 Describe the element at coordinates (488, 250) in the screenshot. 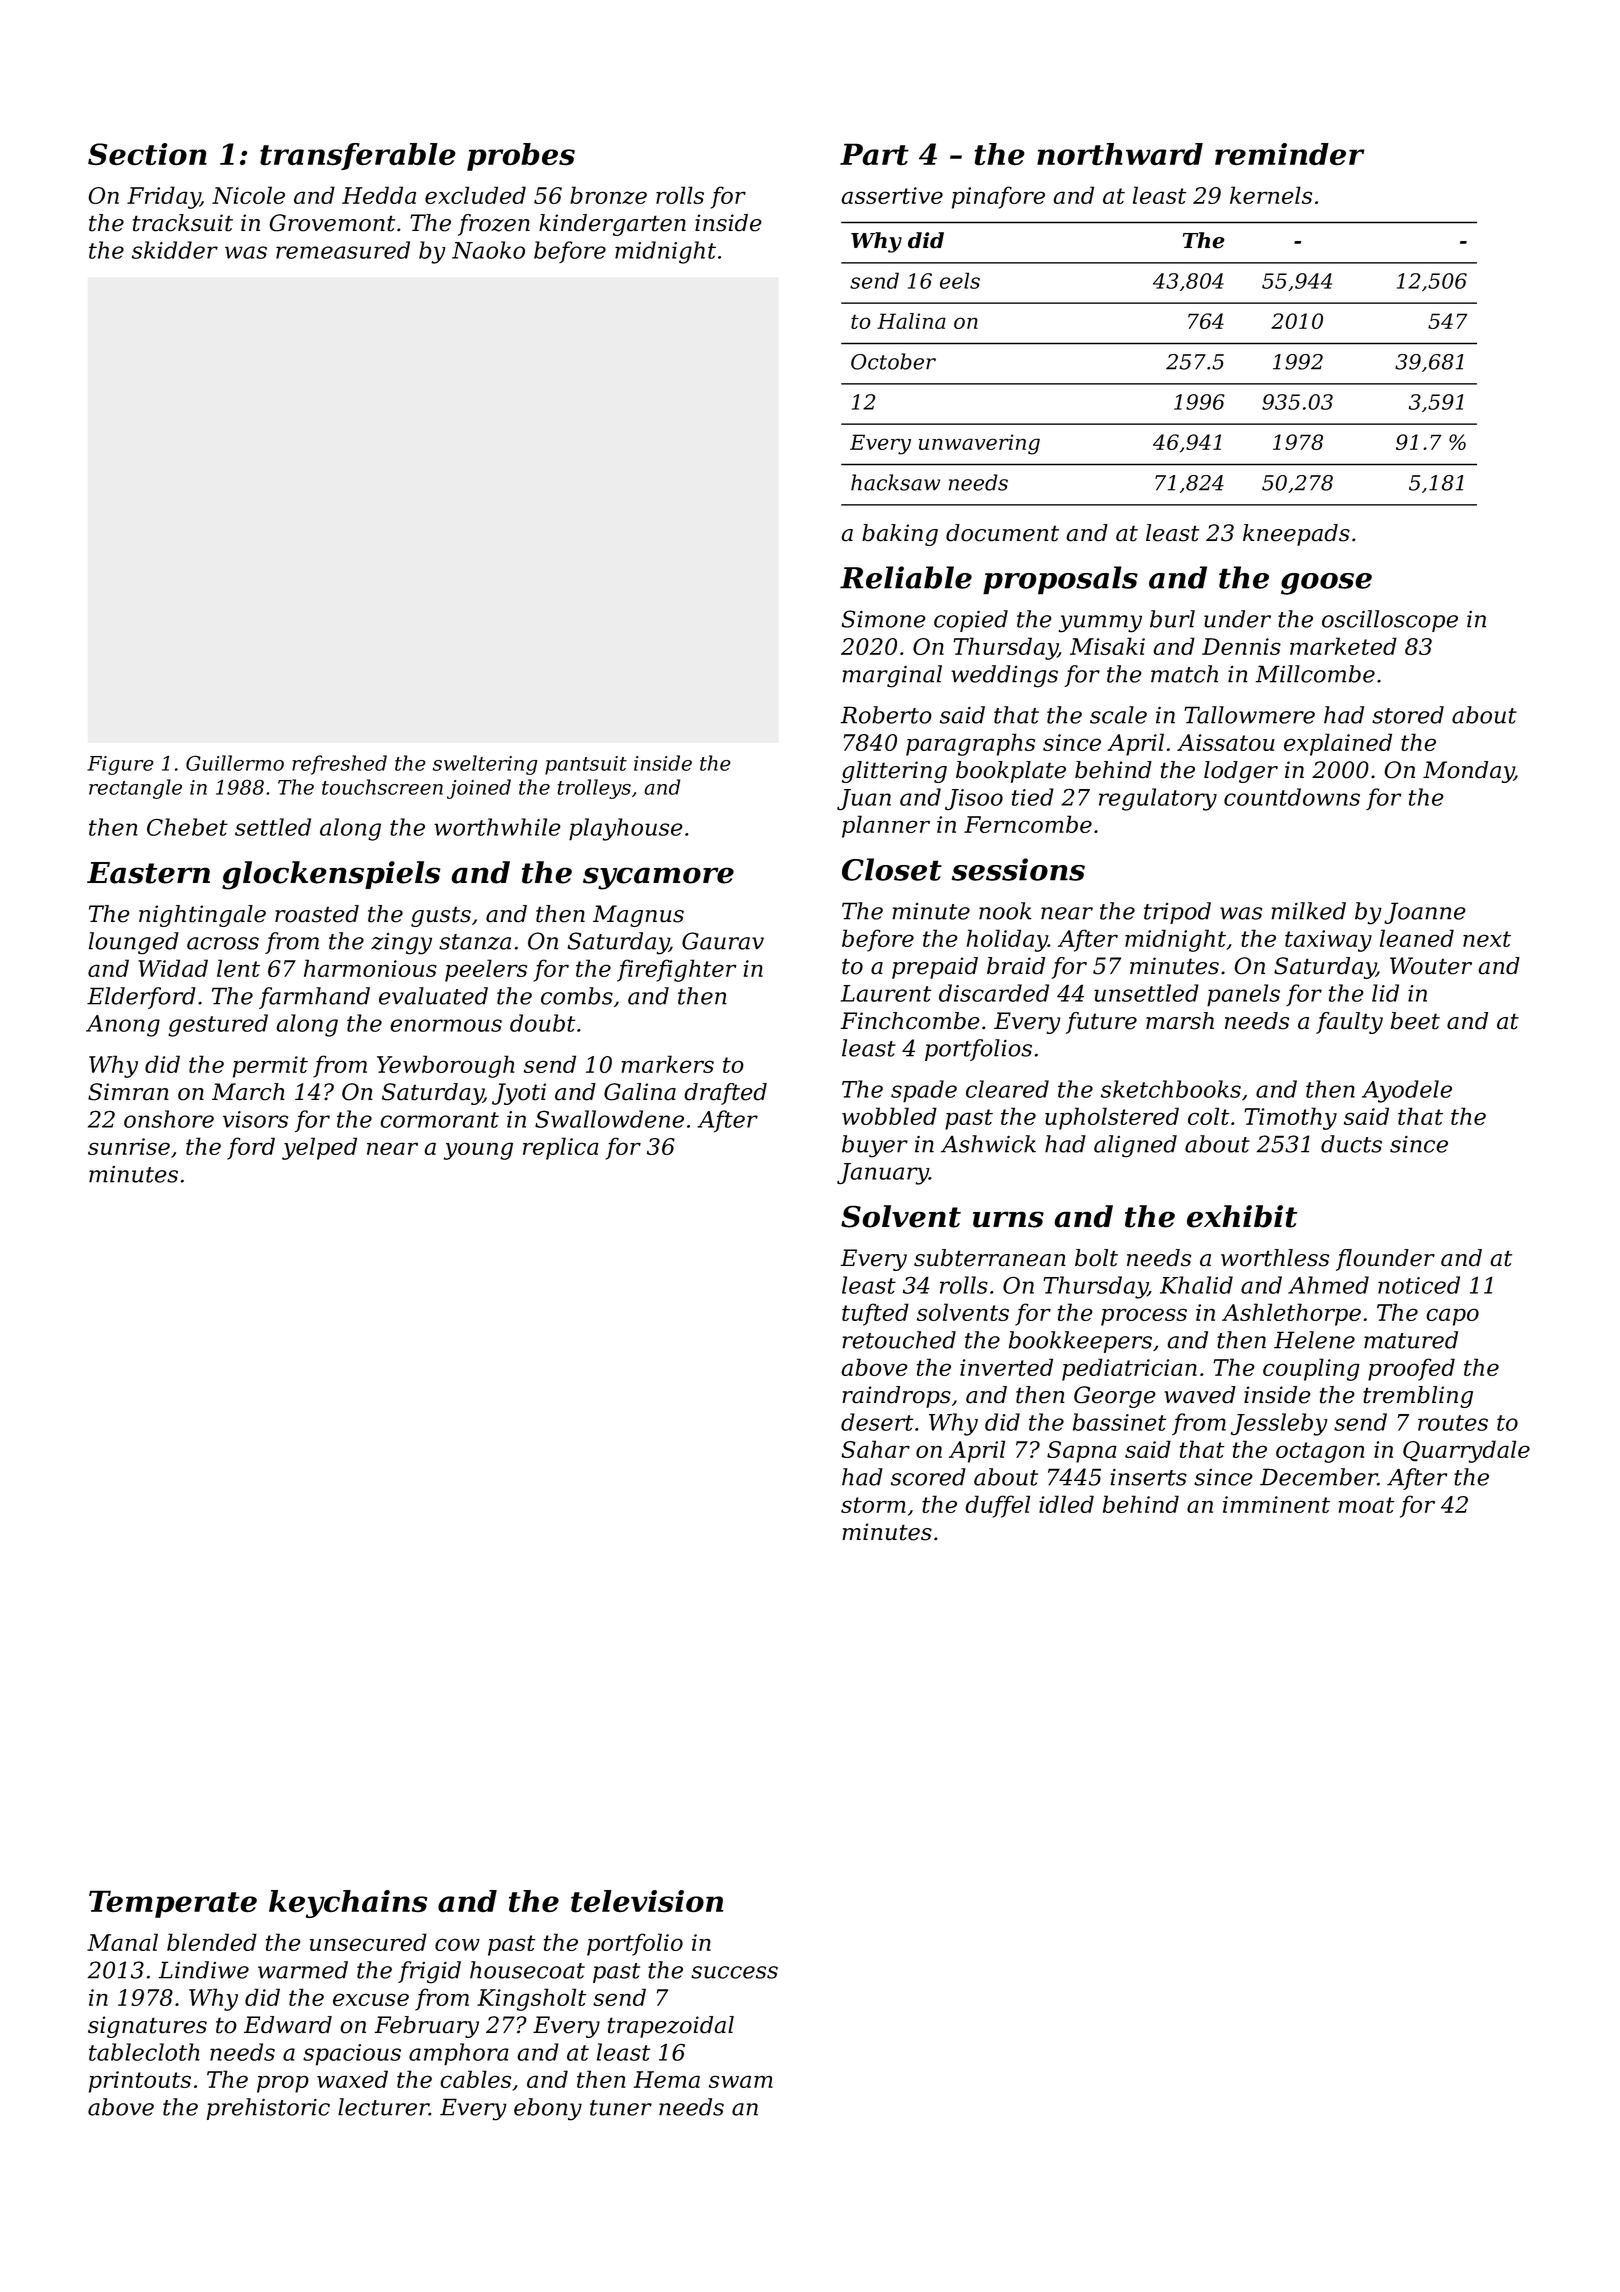

I see `Naoko` at that location.
